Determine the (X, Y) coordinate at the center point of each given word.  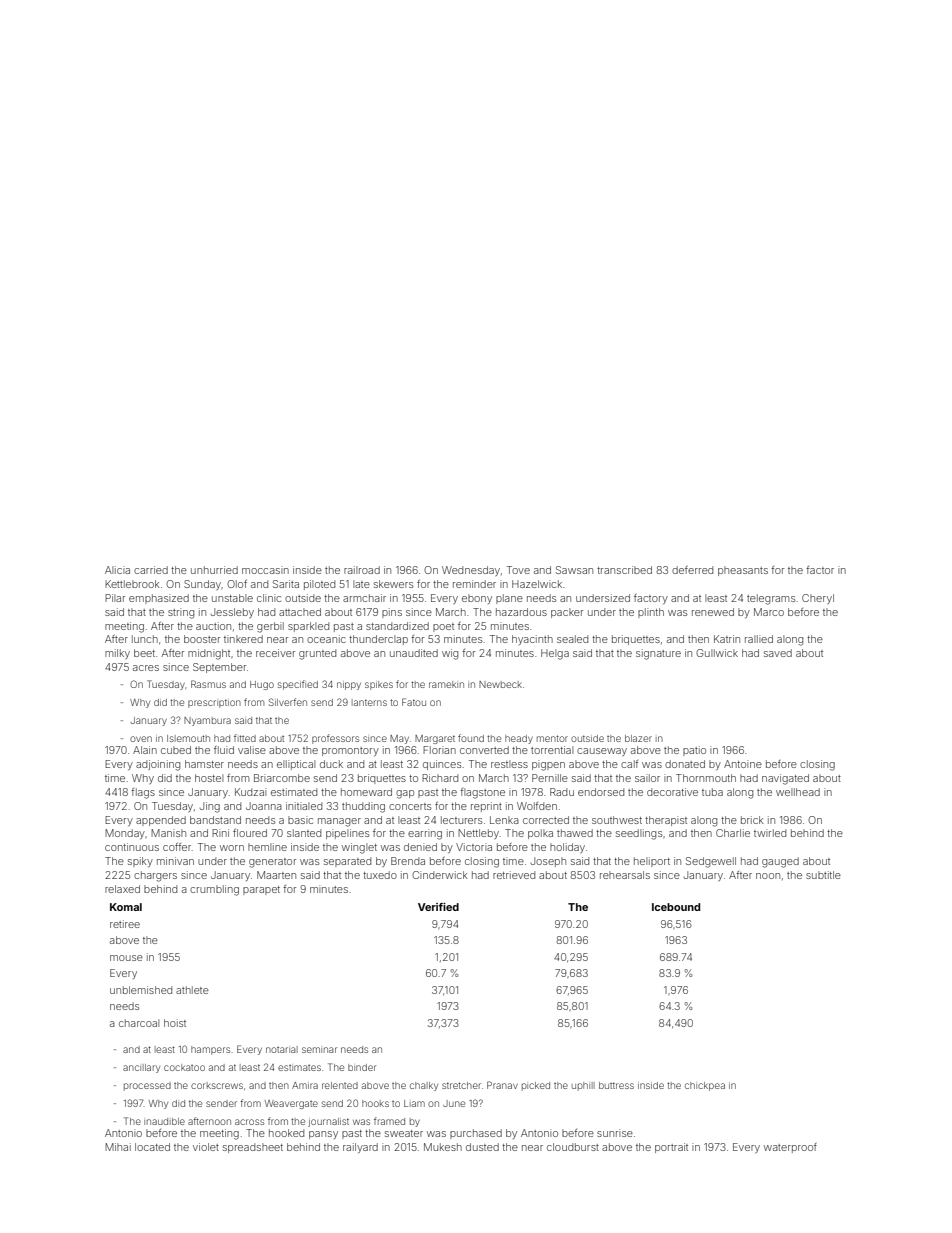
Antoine (743, 764)
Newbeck (500, 684)
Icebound (676, 907)
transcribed (624, 570)
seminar (319, 1050)
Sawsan (574, 570)
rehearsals (625, 875)
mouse (126, 958)
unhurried (214, 570)
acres (146, 668)
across (249, 1122)
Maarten (276, 875)
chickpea (705, 1086)
